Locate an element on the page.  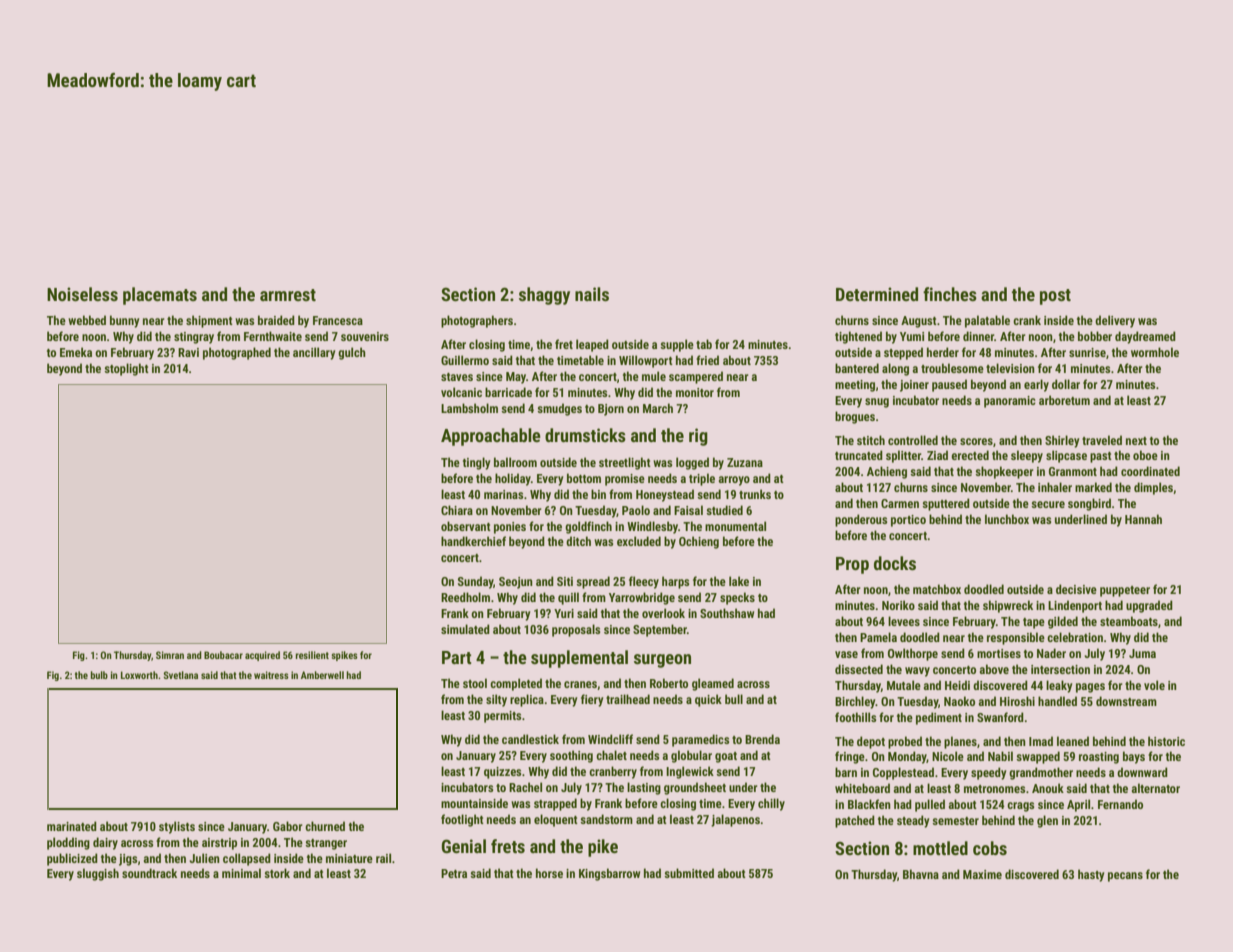
nails is located at coordinates (592, 294).
